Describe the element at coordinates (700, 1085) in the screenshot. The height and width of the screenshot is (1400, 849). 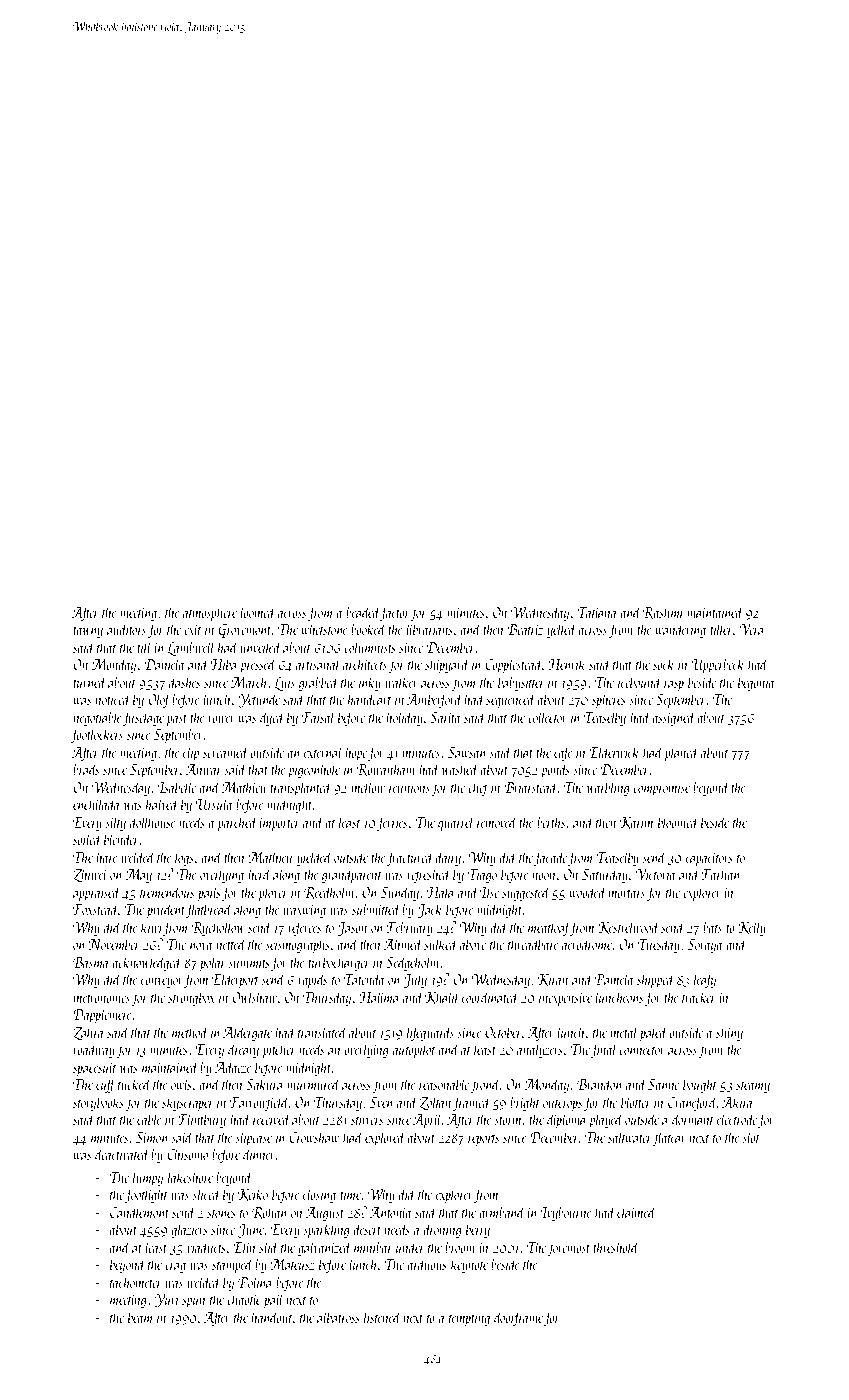
I see `bought` at that location.
